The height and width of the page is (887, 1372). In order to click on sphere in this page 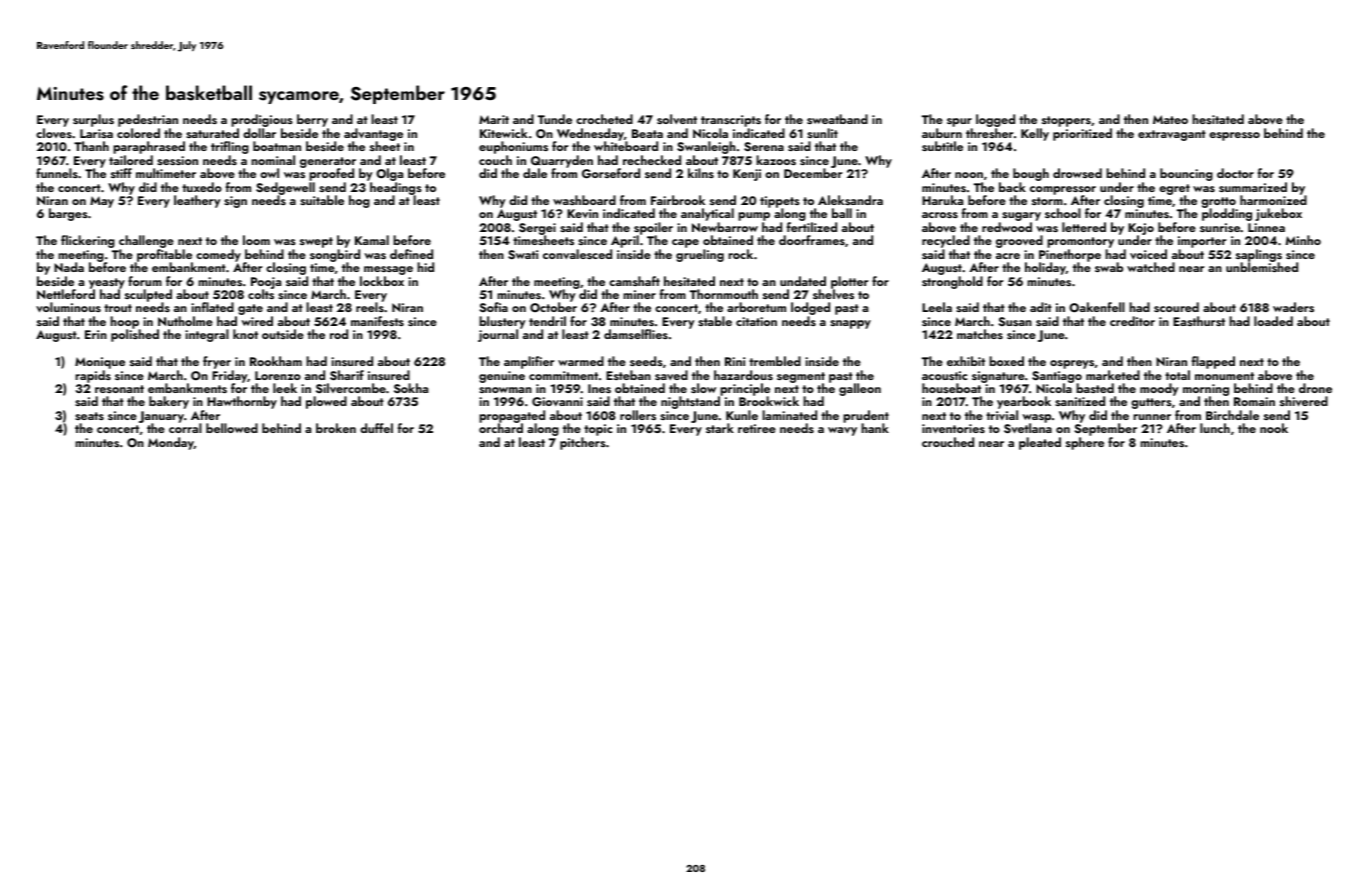, I will do `click(1085, 443)`.
